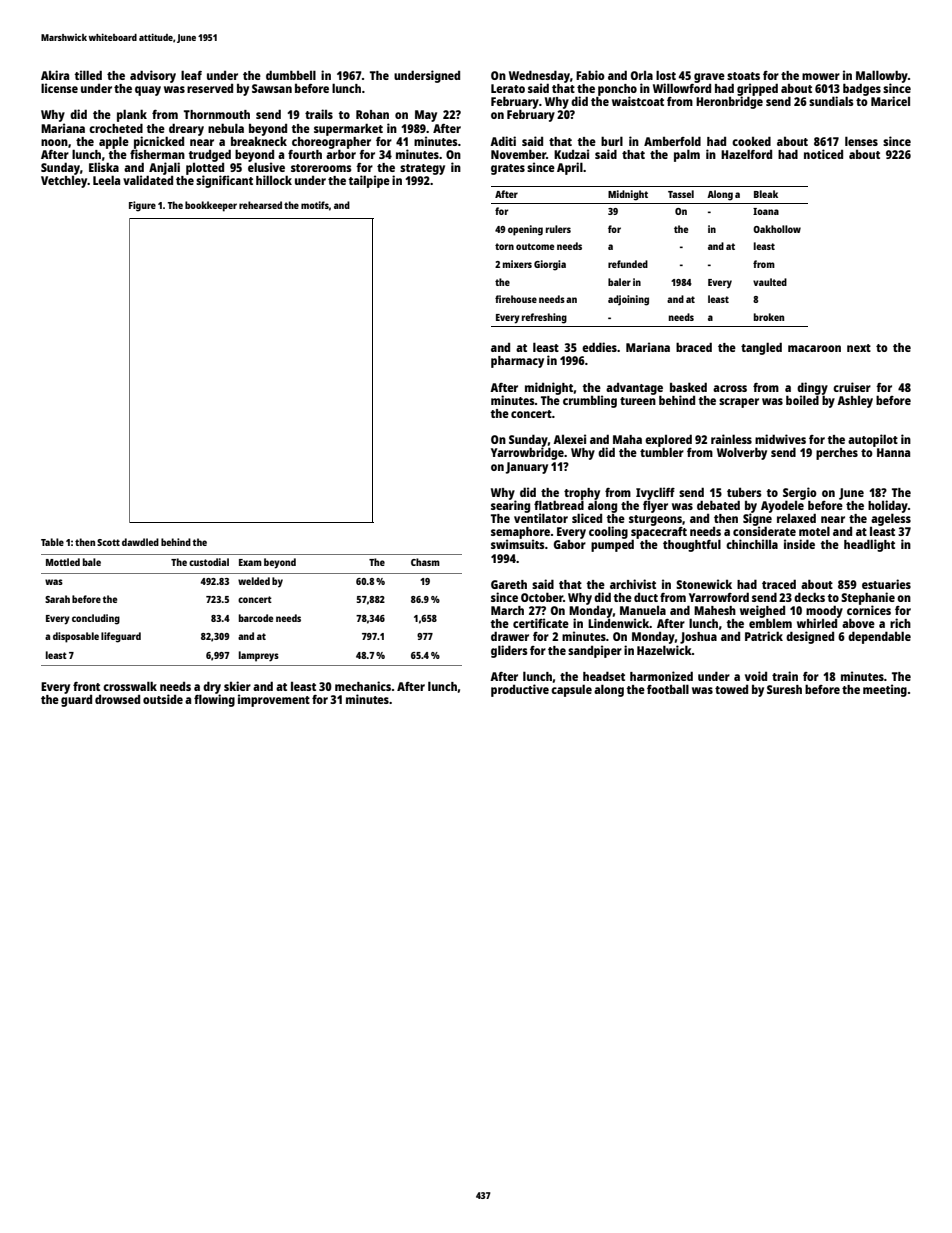  I want to click on Hazelford, so click(746, 154).
